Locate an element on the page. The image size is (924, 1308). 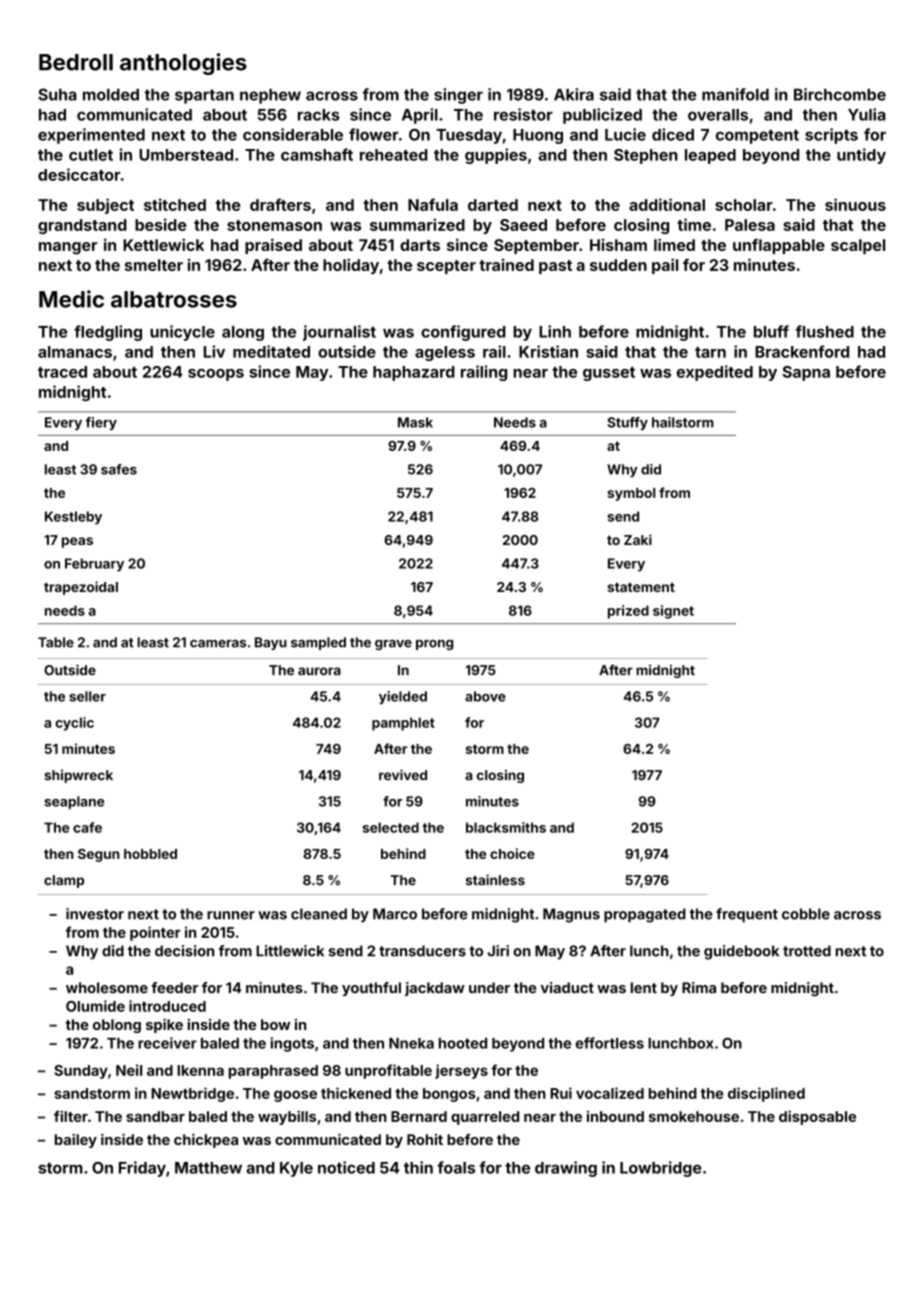
Lucie is located at coordinates (625, 134).
